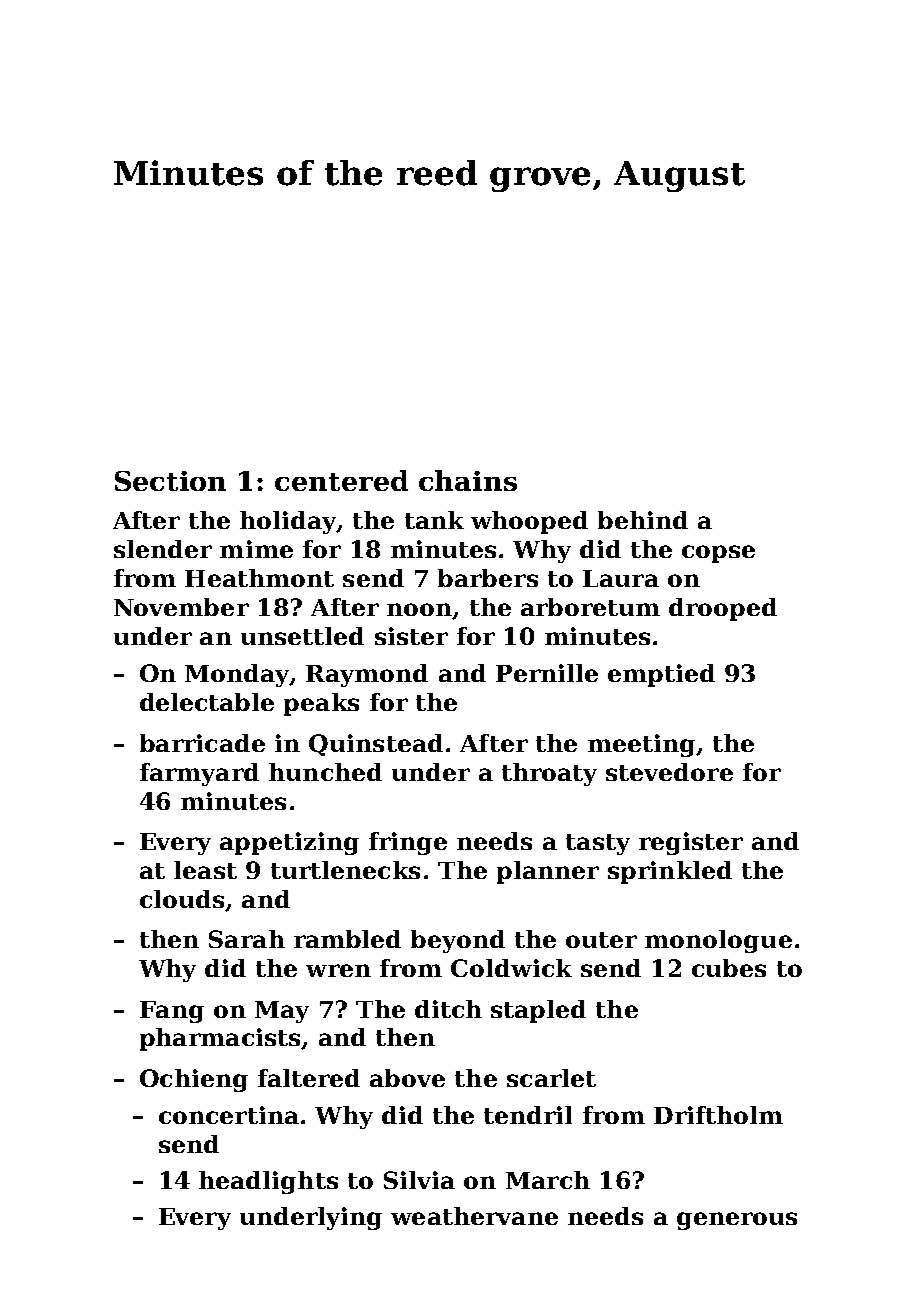 This image has width=924, height=1311. Describe the element at coordinates (643, 520) in the image. I see `behind` at that location.
